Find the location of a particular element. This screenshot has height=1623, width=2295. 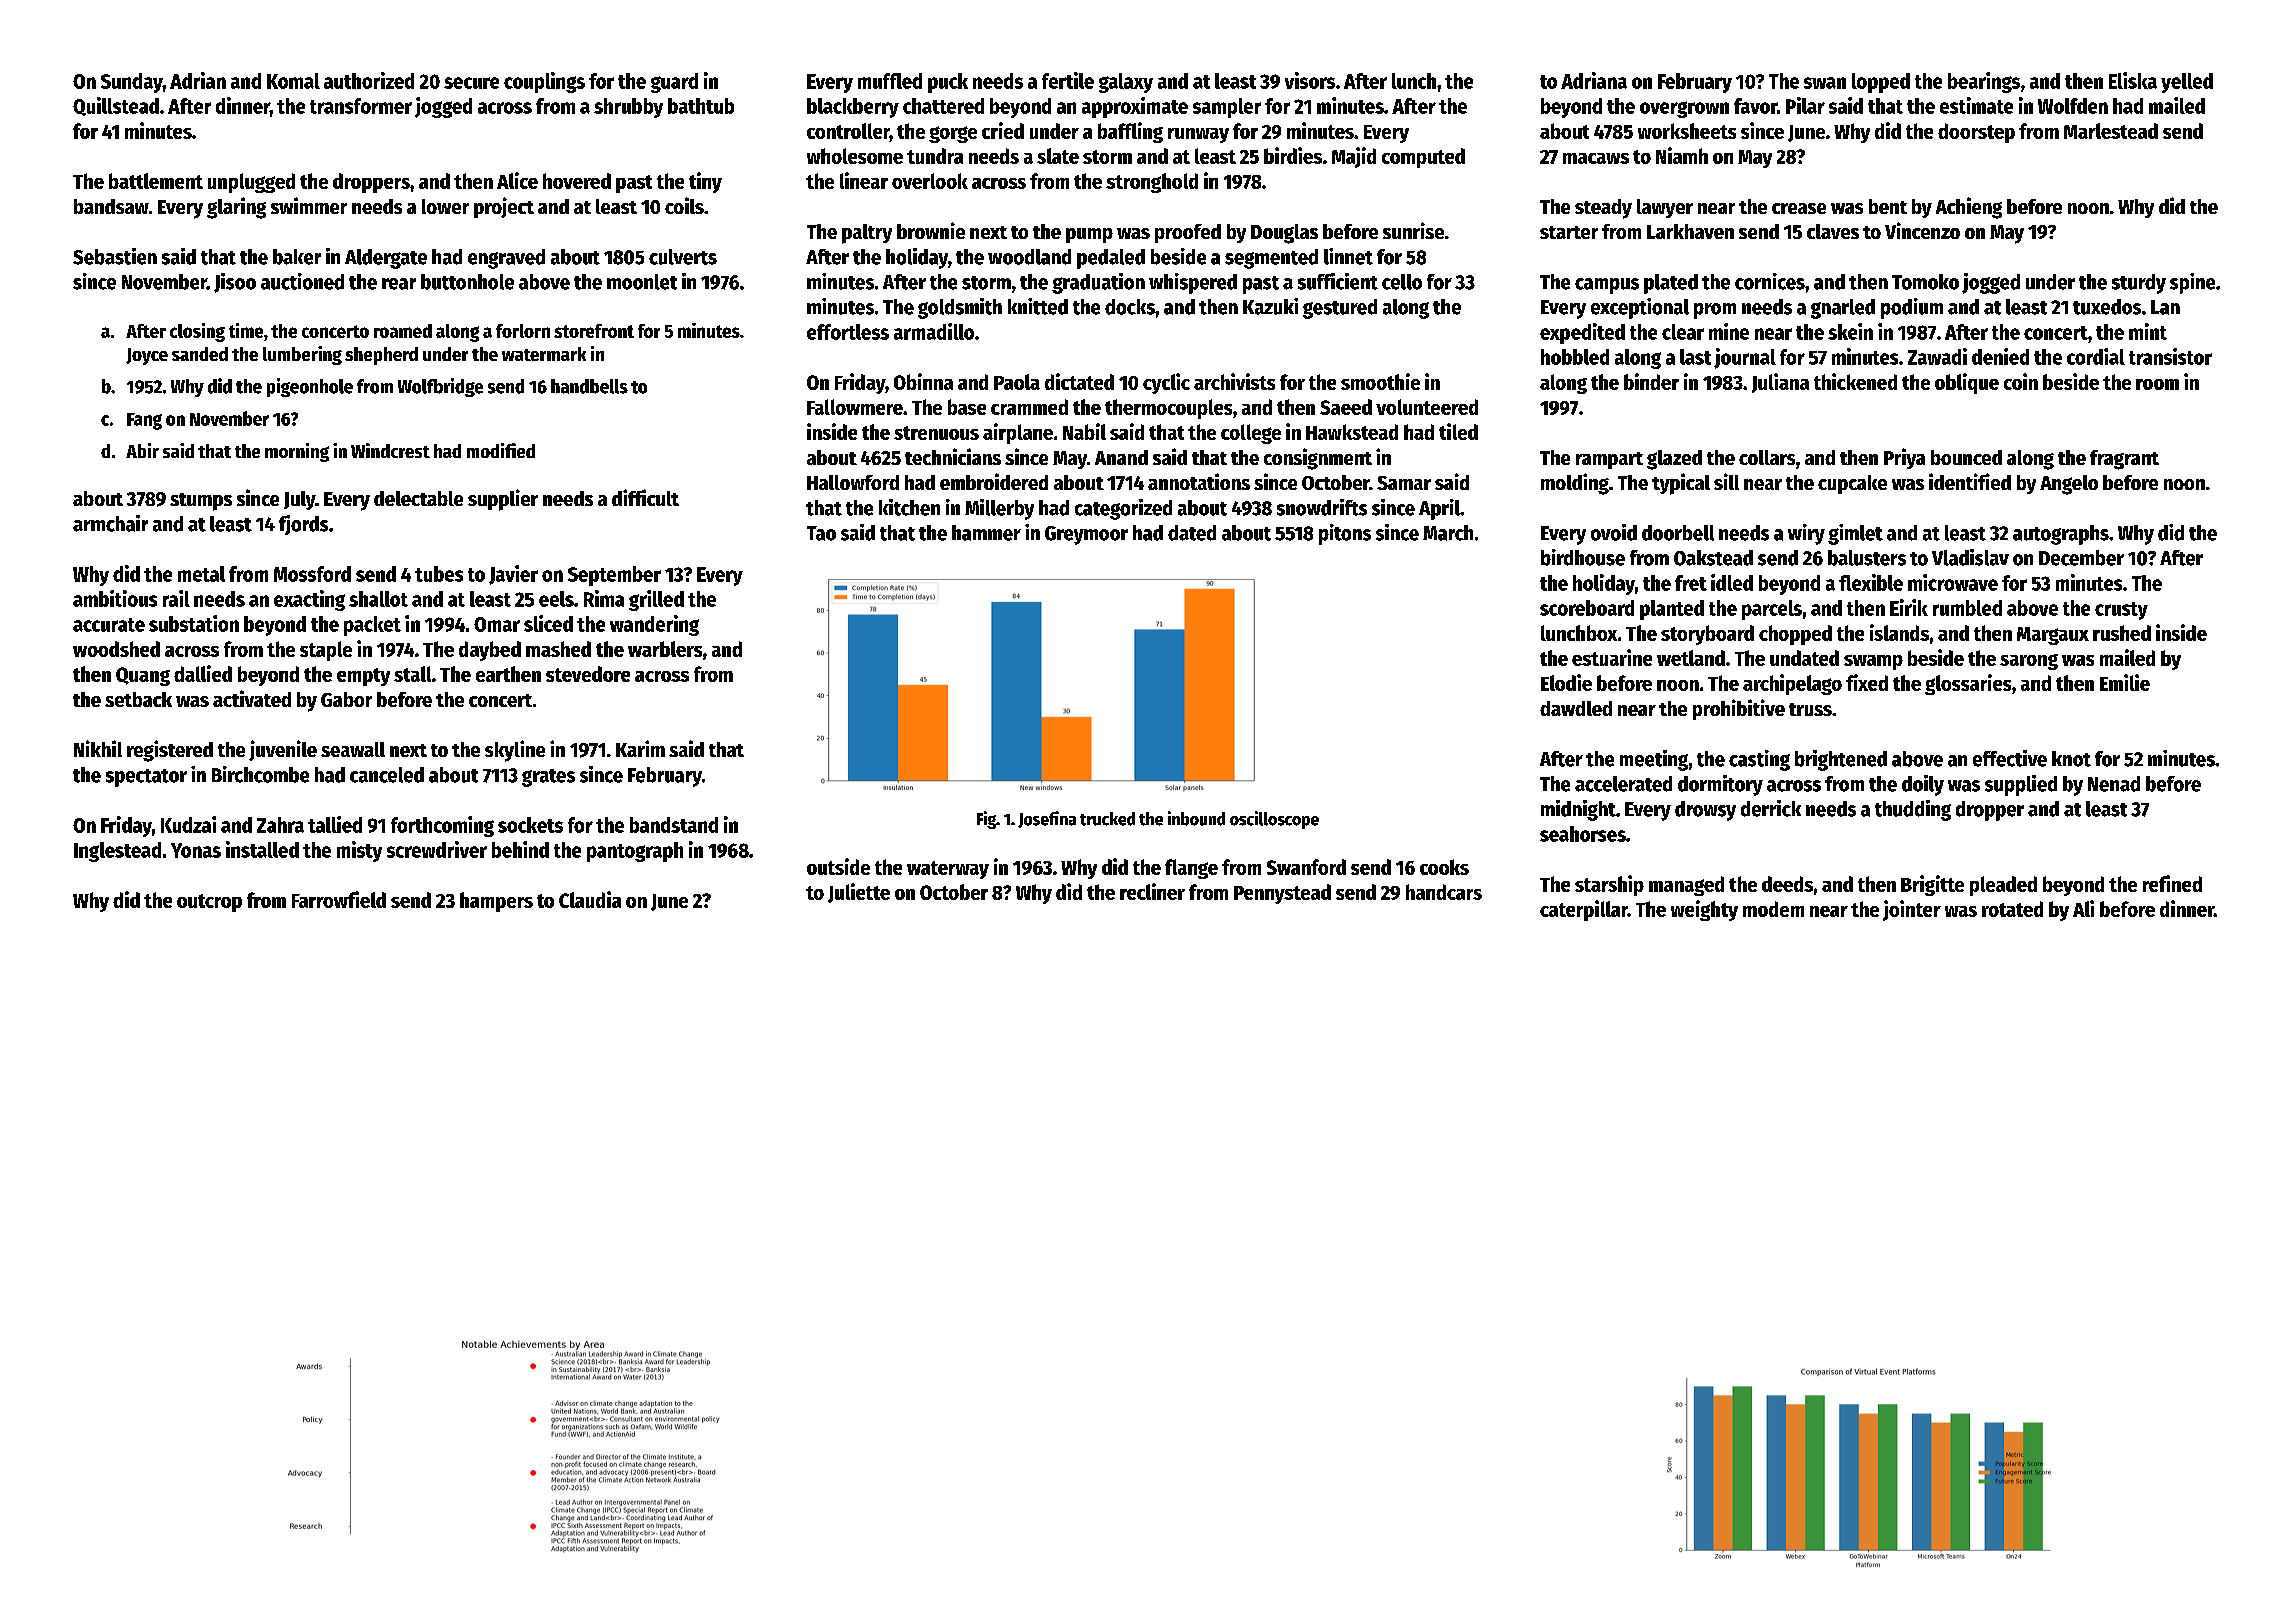

Sebastien is located at coordinates (115, 256).
